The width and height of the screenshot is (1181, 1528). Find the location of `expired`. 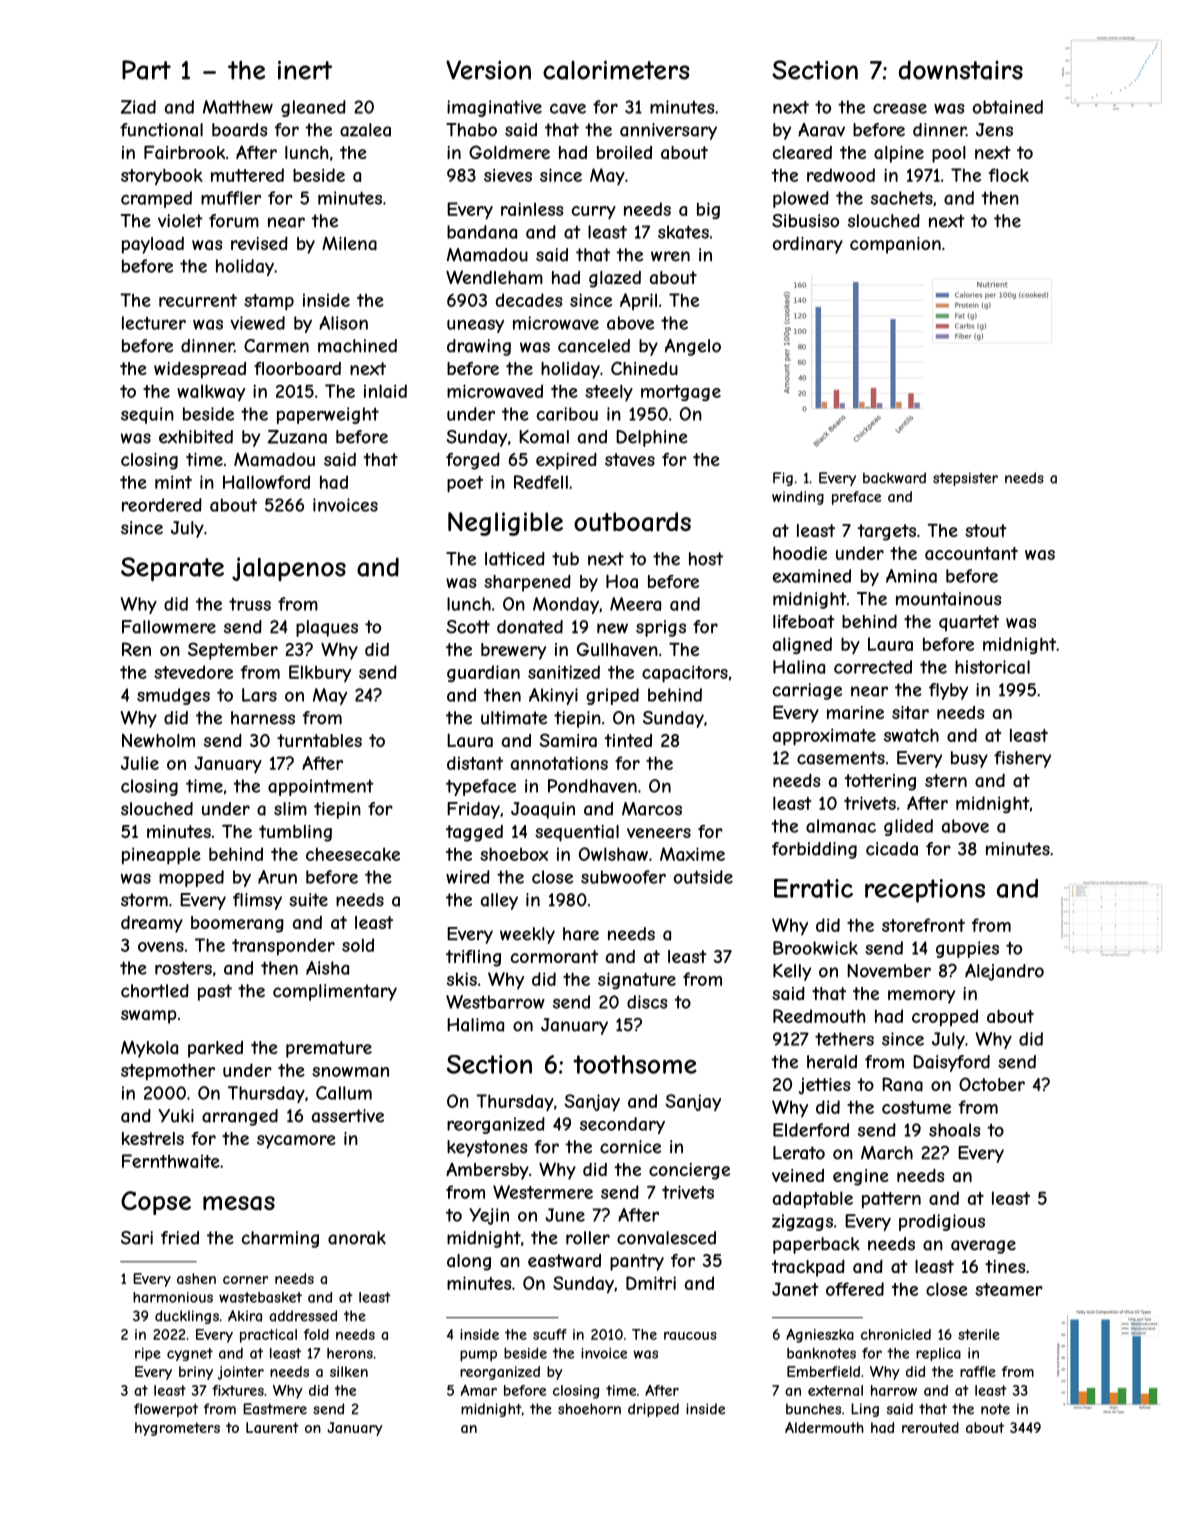

expired is located at coordinates (566, 461).
